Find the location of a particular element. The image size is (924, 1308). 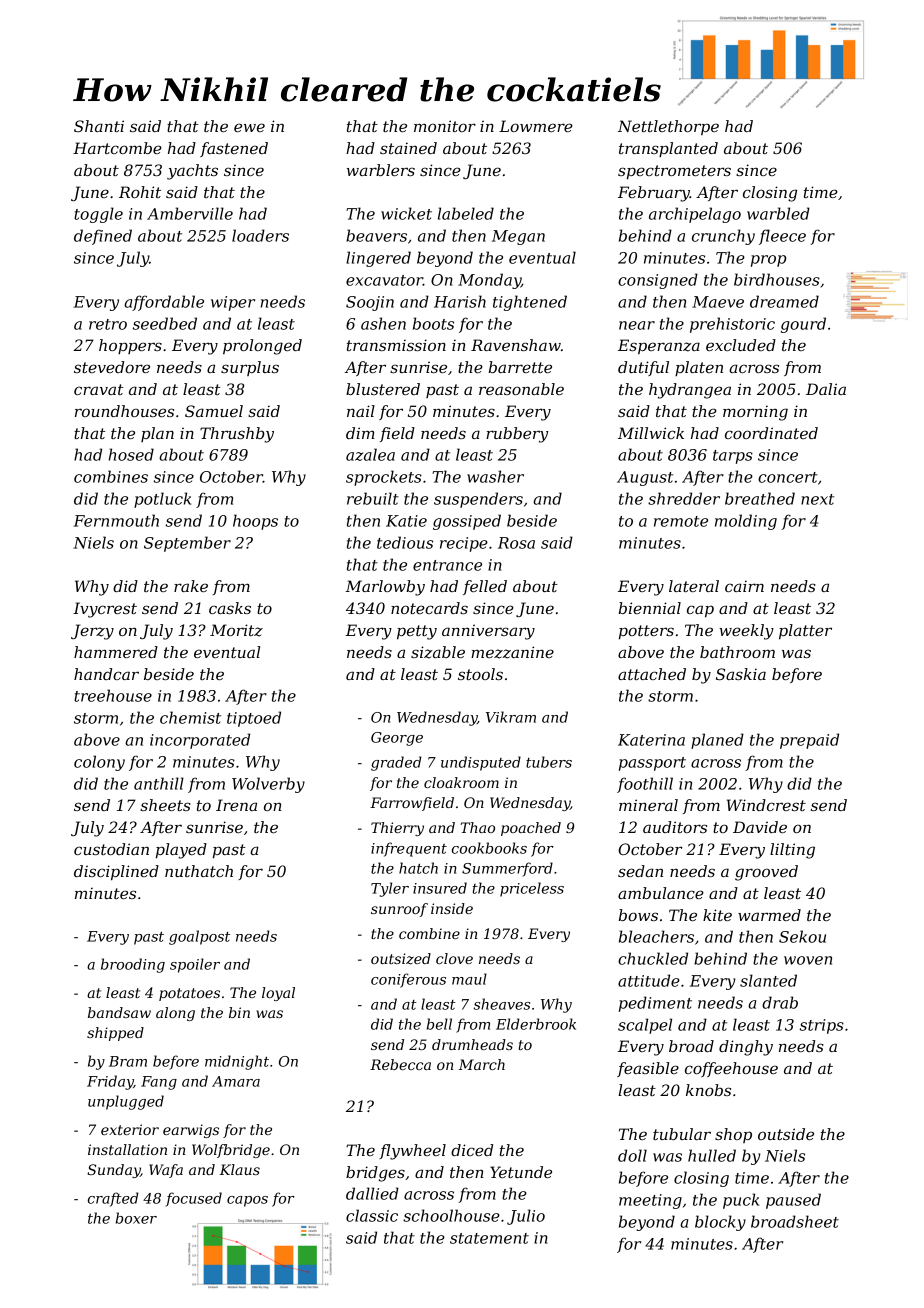

midnight is located at coordinates (237, 1062).
